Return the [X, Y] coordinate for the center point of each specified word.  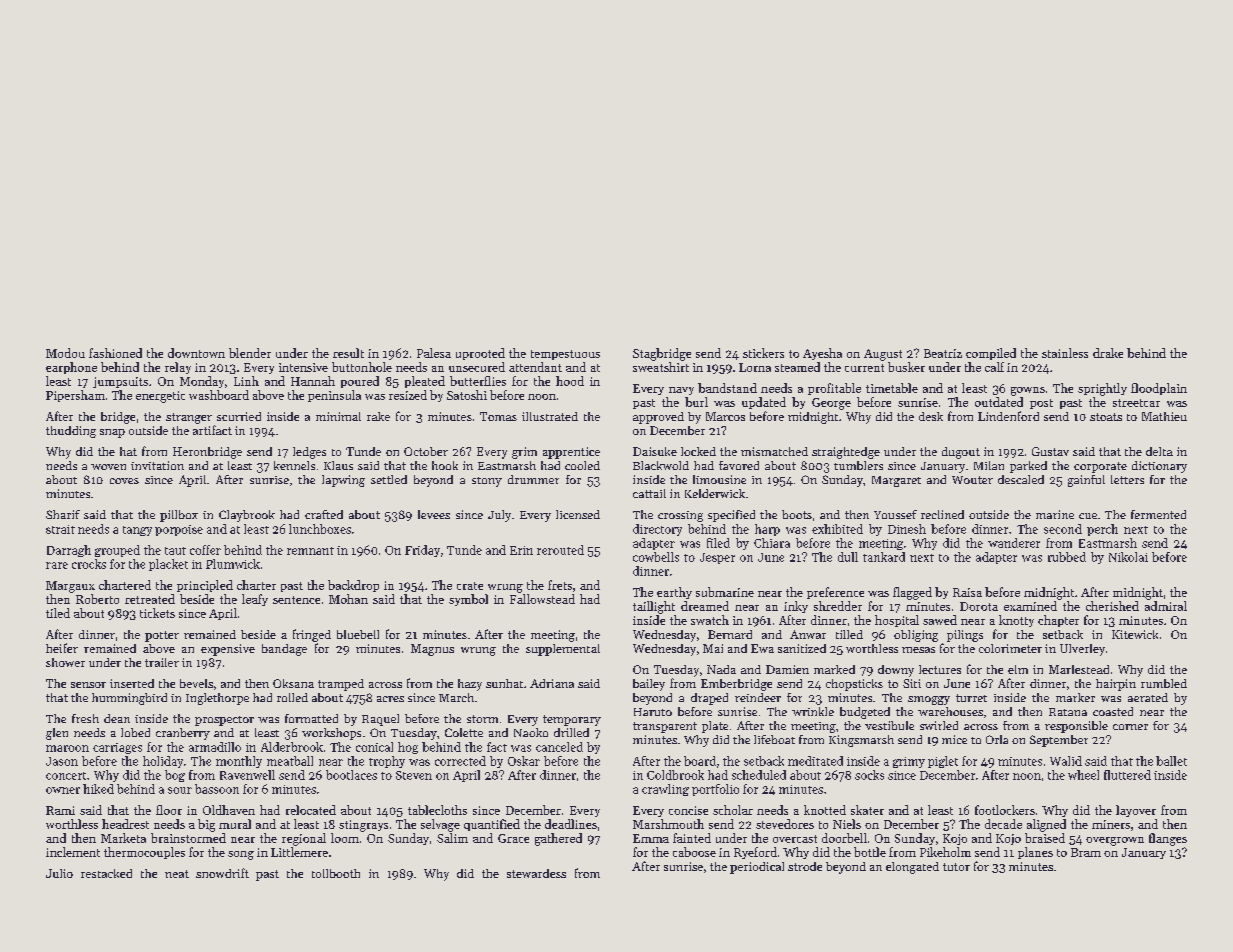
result [348, 353]
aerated [1148, 697]
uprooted [480, 354]
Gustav [1050, 451]
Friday [422, 551]
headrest [125, 824]
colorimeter [1010, 648]
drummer [533, 479]
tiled [58, 613]
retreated [150, 599]
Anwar [808, 634]
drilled [571, 732]
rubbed [1067, 557]
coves [124, 481]
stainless [1065, 353]
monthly [239, 762]
